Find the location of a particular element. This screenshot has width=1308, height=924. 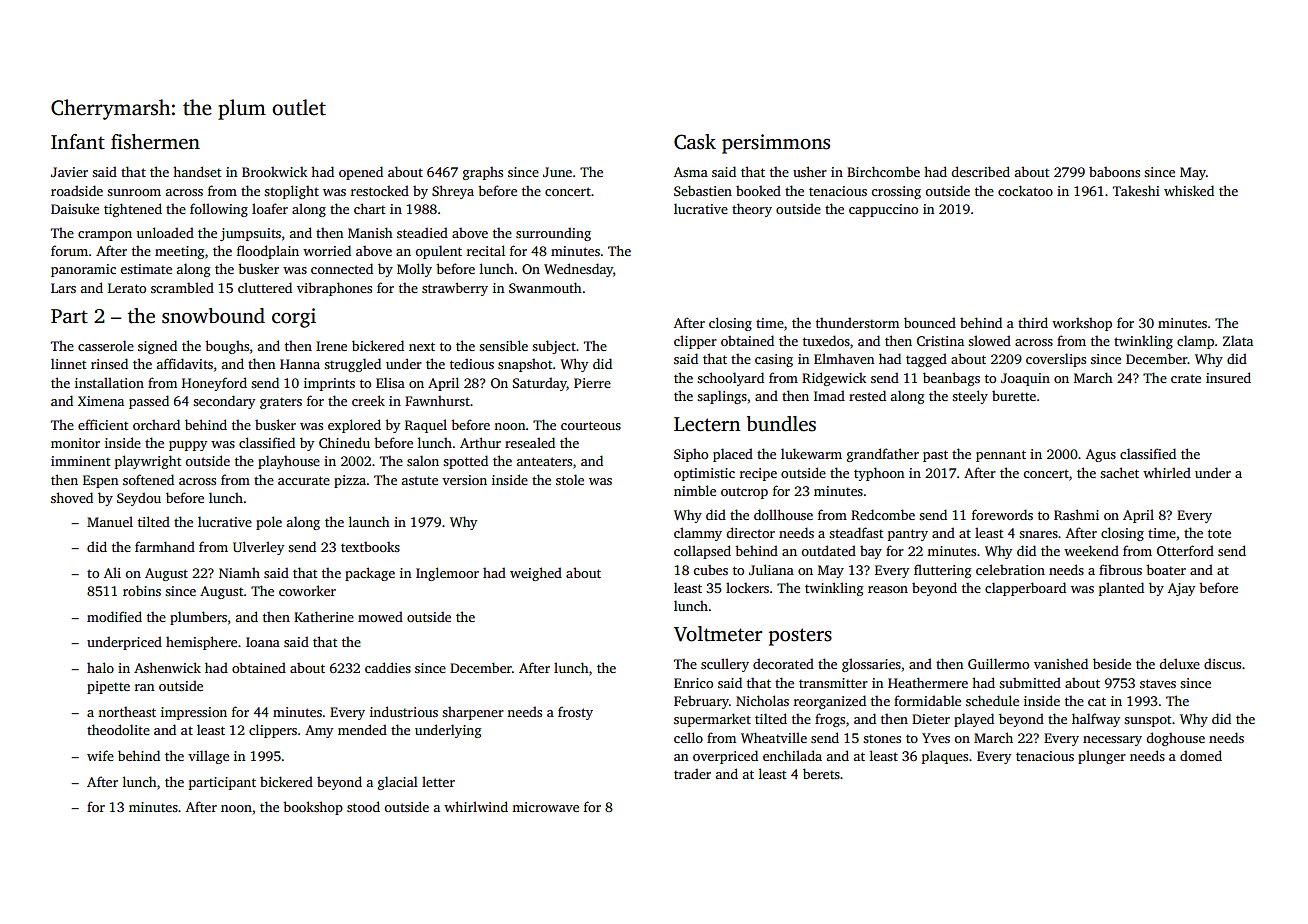

northeast is located at coordinates (127, 712).
